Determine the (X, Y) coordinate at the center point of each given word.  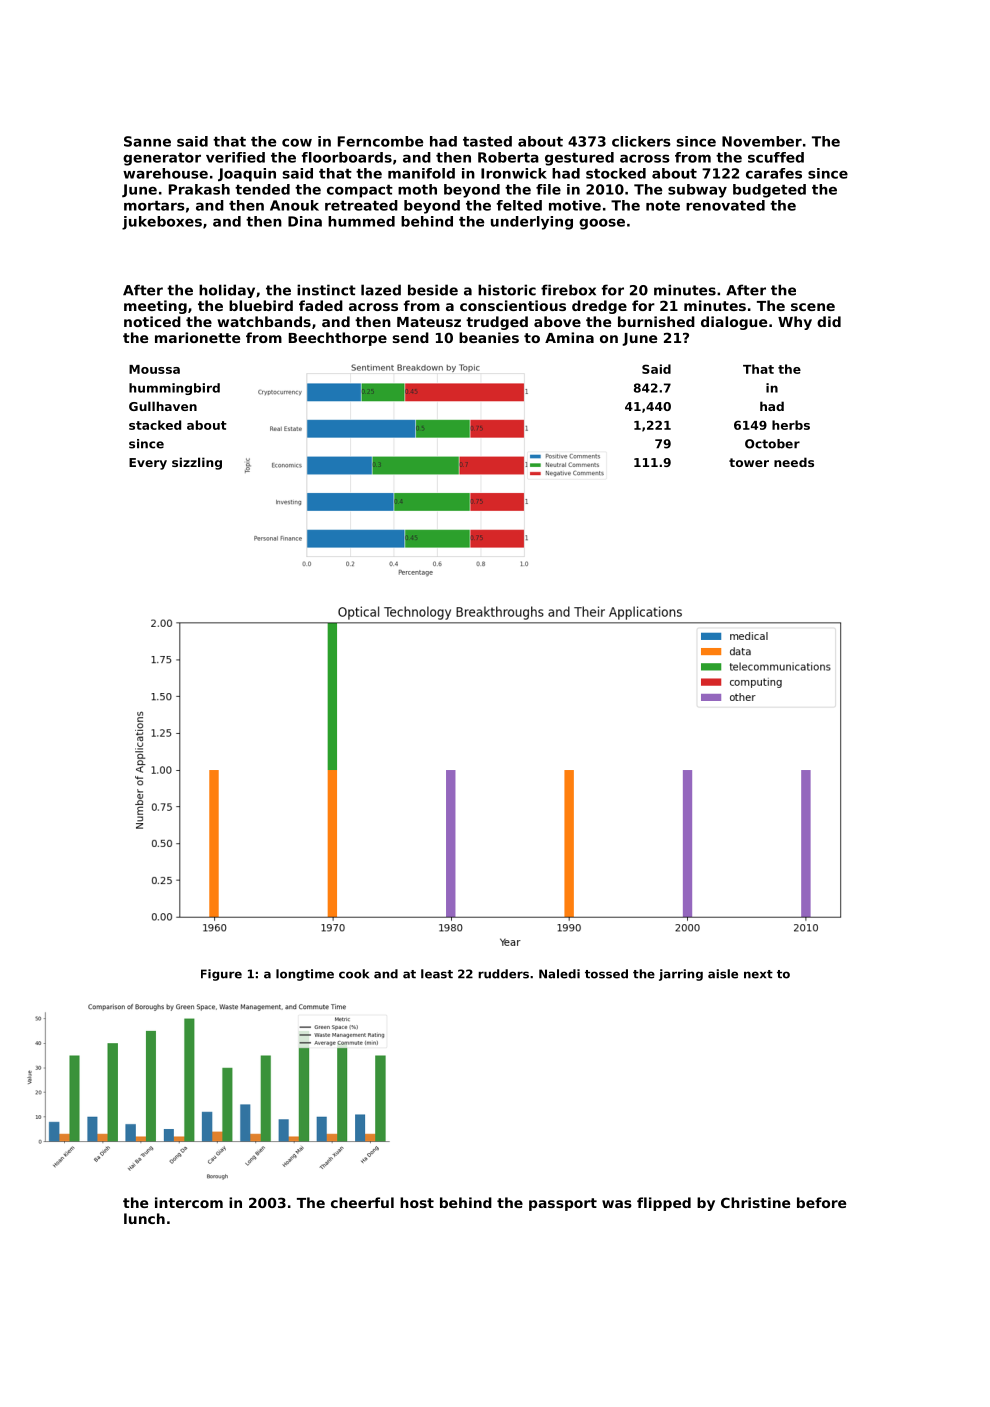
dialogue (734, 323)
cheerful (362, 1202)
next (758, 974)
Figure (221, 975)
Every (148, 464)
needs (794, 462)
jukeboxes (162, 223)
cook (354, 974)
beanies (489, 337)
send (411, 337)
